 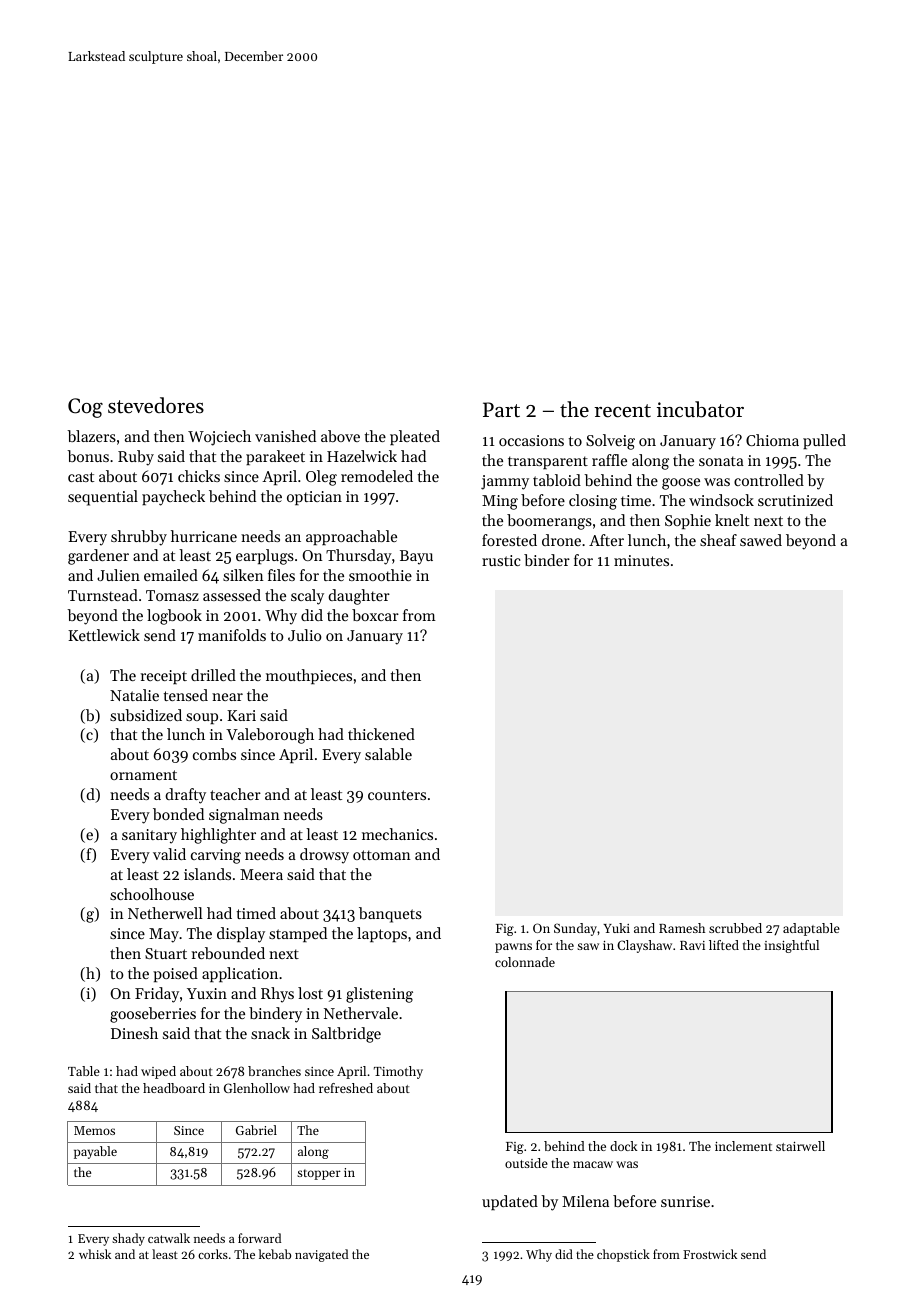 What do you see at coordinates (743, 1146) in the screenshot?
I see `inclement` at bounding box center [743, 1146].
